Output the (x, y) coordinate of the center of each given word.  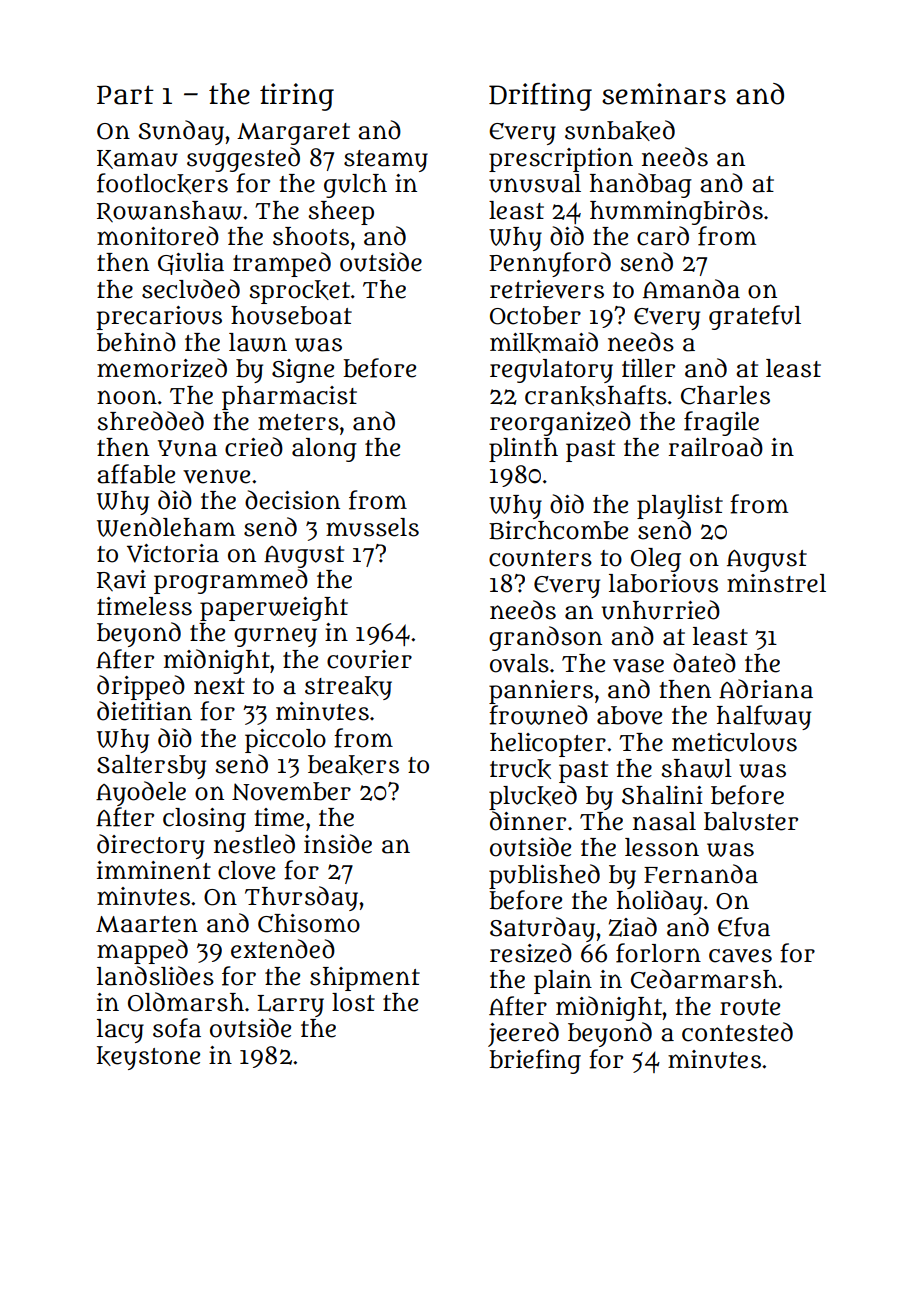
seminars (664, 94)
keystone (148, 1058)
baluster (751, 821)
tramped (282, 264)
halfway (764, 717)
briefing (535, 1061)
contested (737, 1032)
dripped (141, 687)
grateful (755, 317)
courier (369, 659)
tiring (297, 97)
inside (338, 844)
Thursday (301, 898)
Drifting (540, 97)
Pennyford (550, 264)
